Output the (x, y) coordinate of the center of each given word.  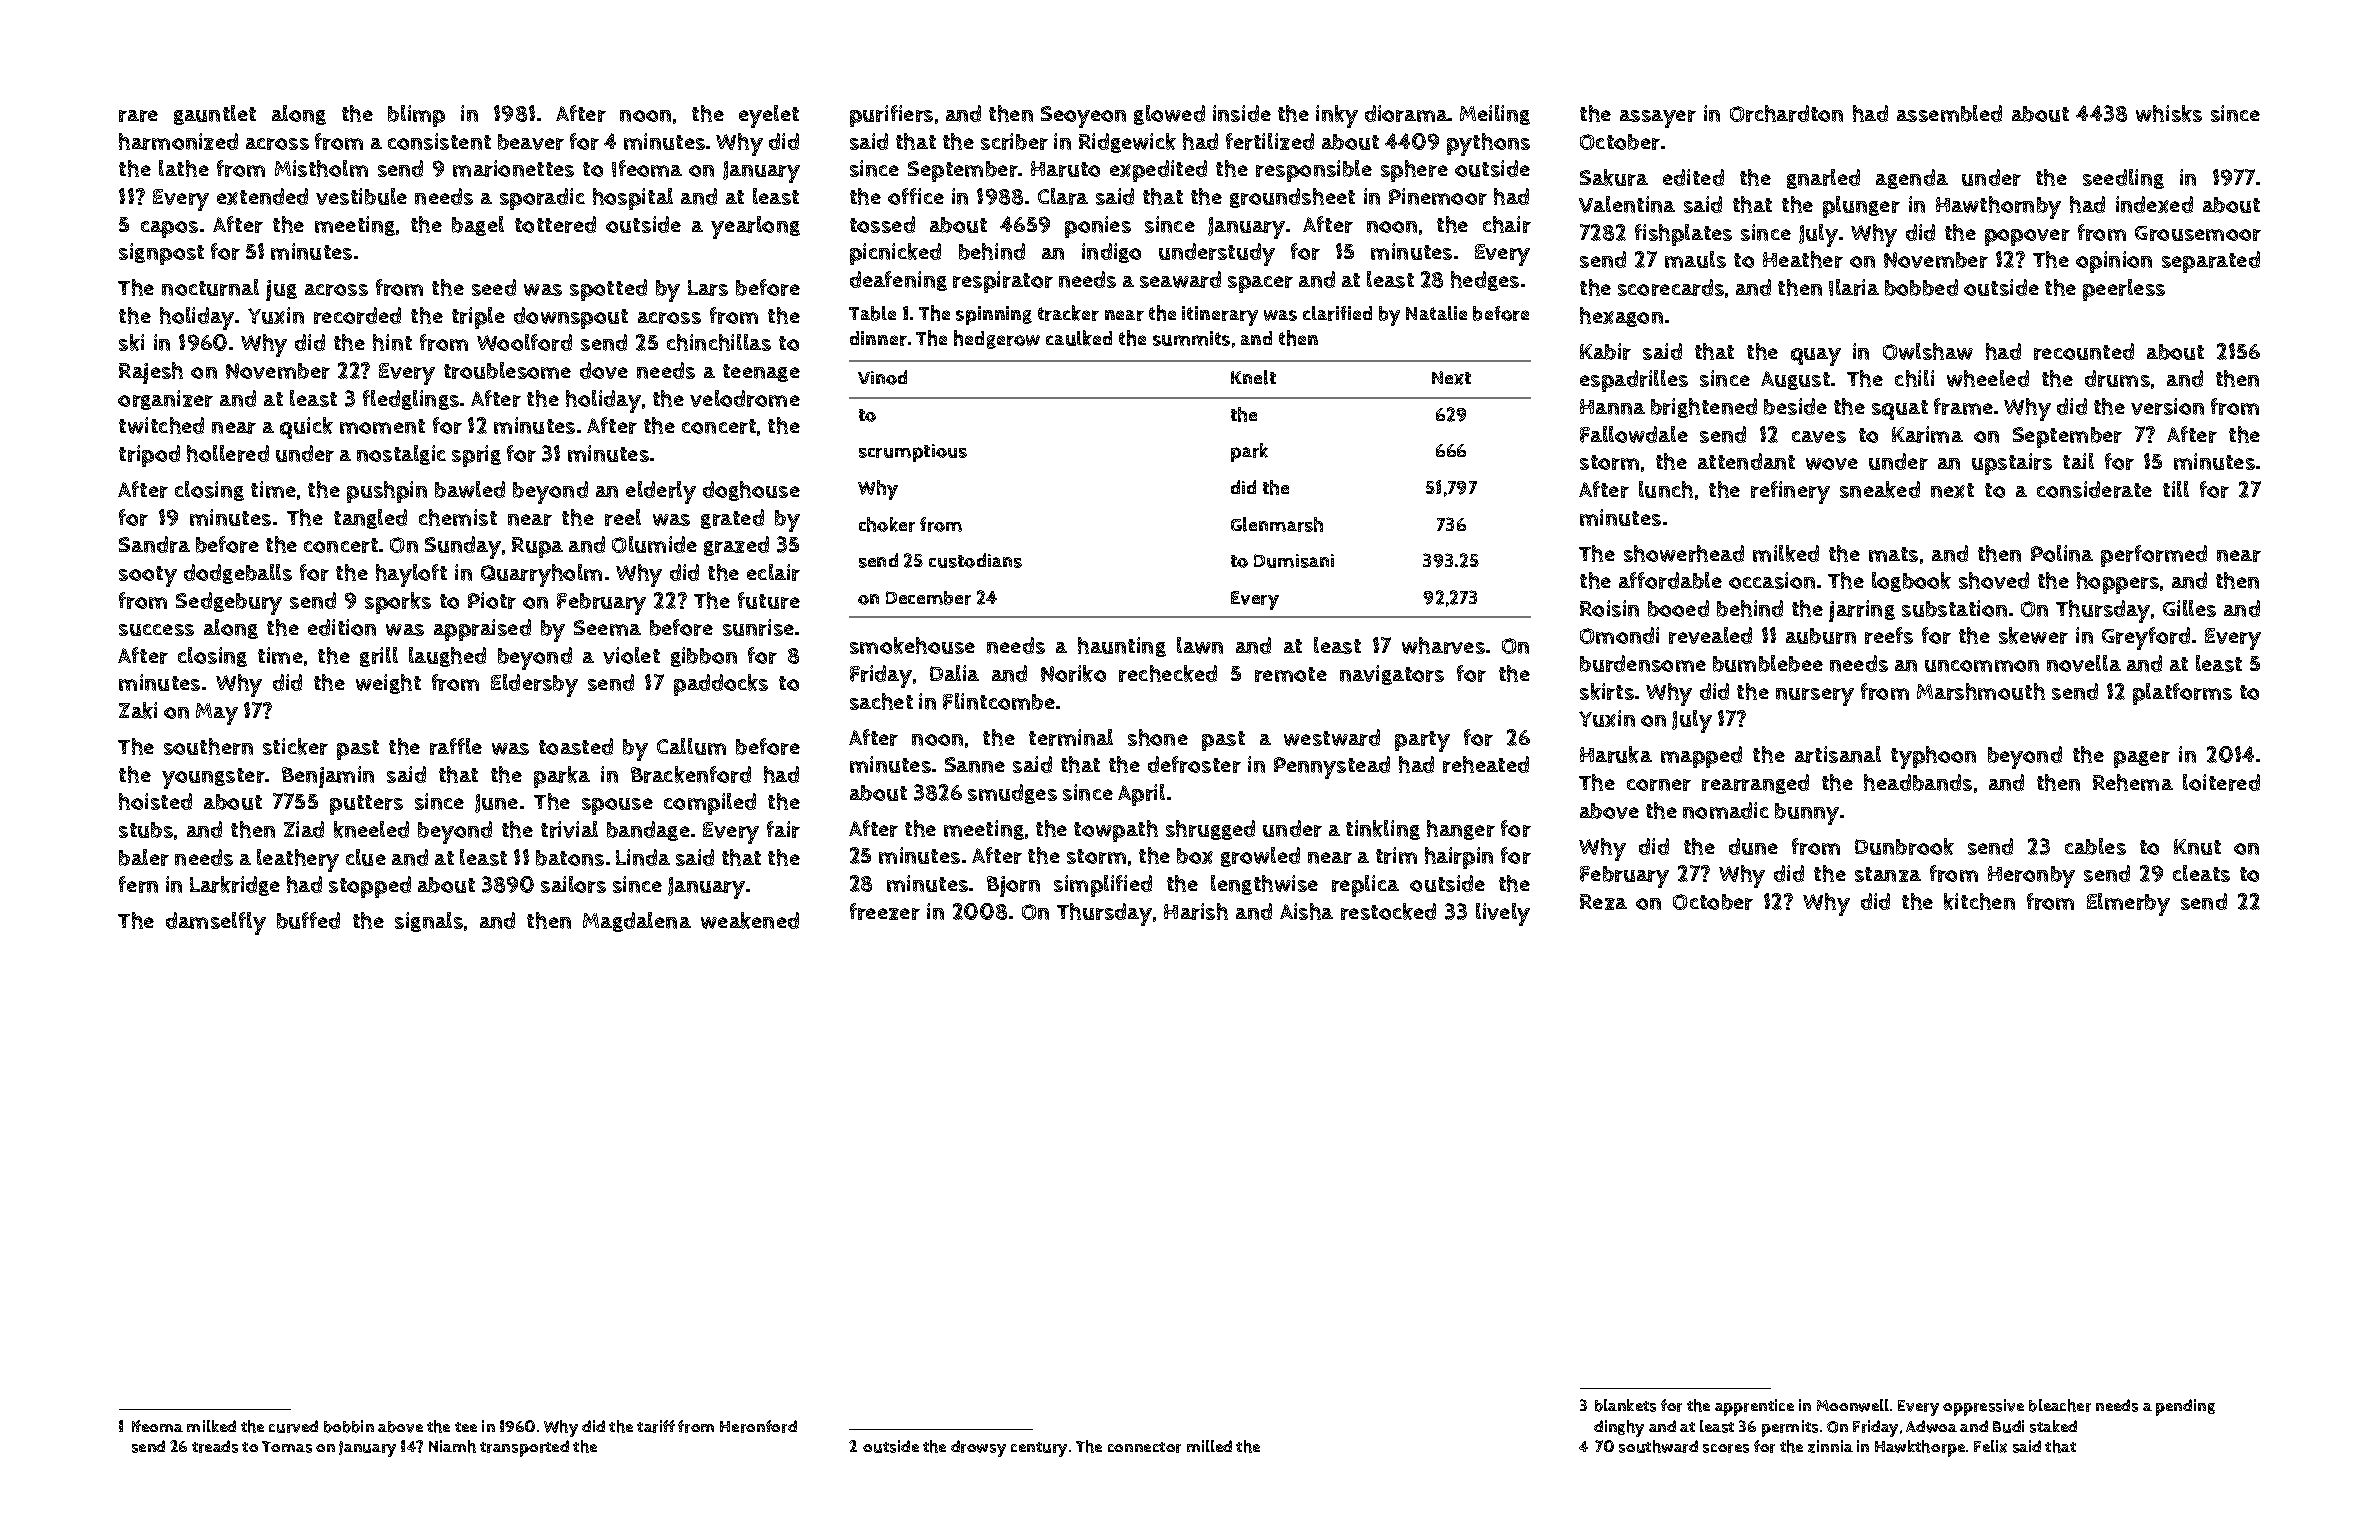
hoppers (2118, 583)
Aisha (1306, 911)
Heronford (758, 1426)
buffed (308, 920)
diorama (1407, 113)
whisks (2169, 113)
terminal (1071, 737)
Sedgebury (229, 603)
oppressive (1983, 1407)
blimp (416, 116)
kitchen (1979, 901)
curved (293, 1426)
